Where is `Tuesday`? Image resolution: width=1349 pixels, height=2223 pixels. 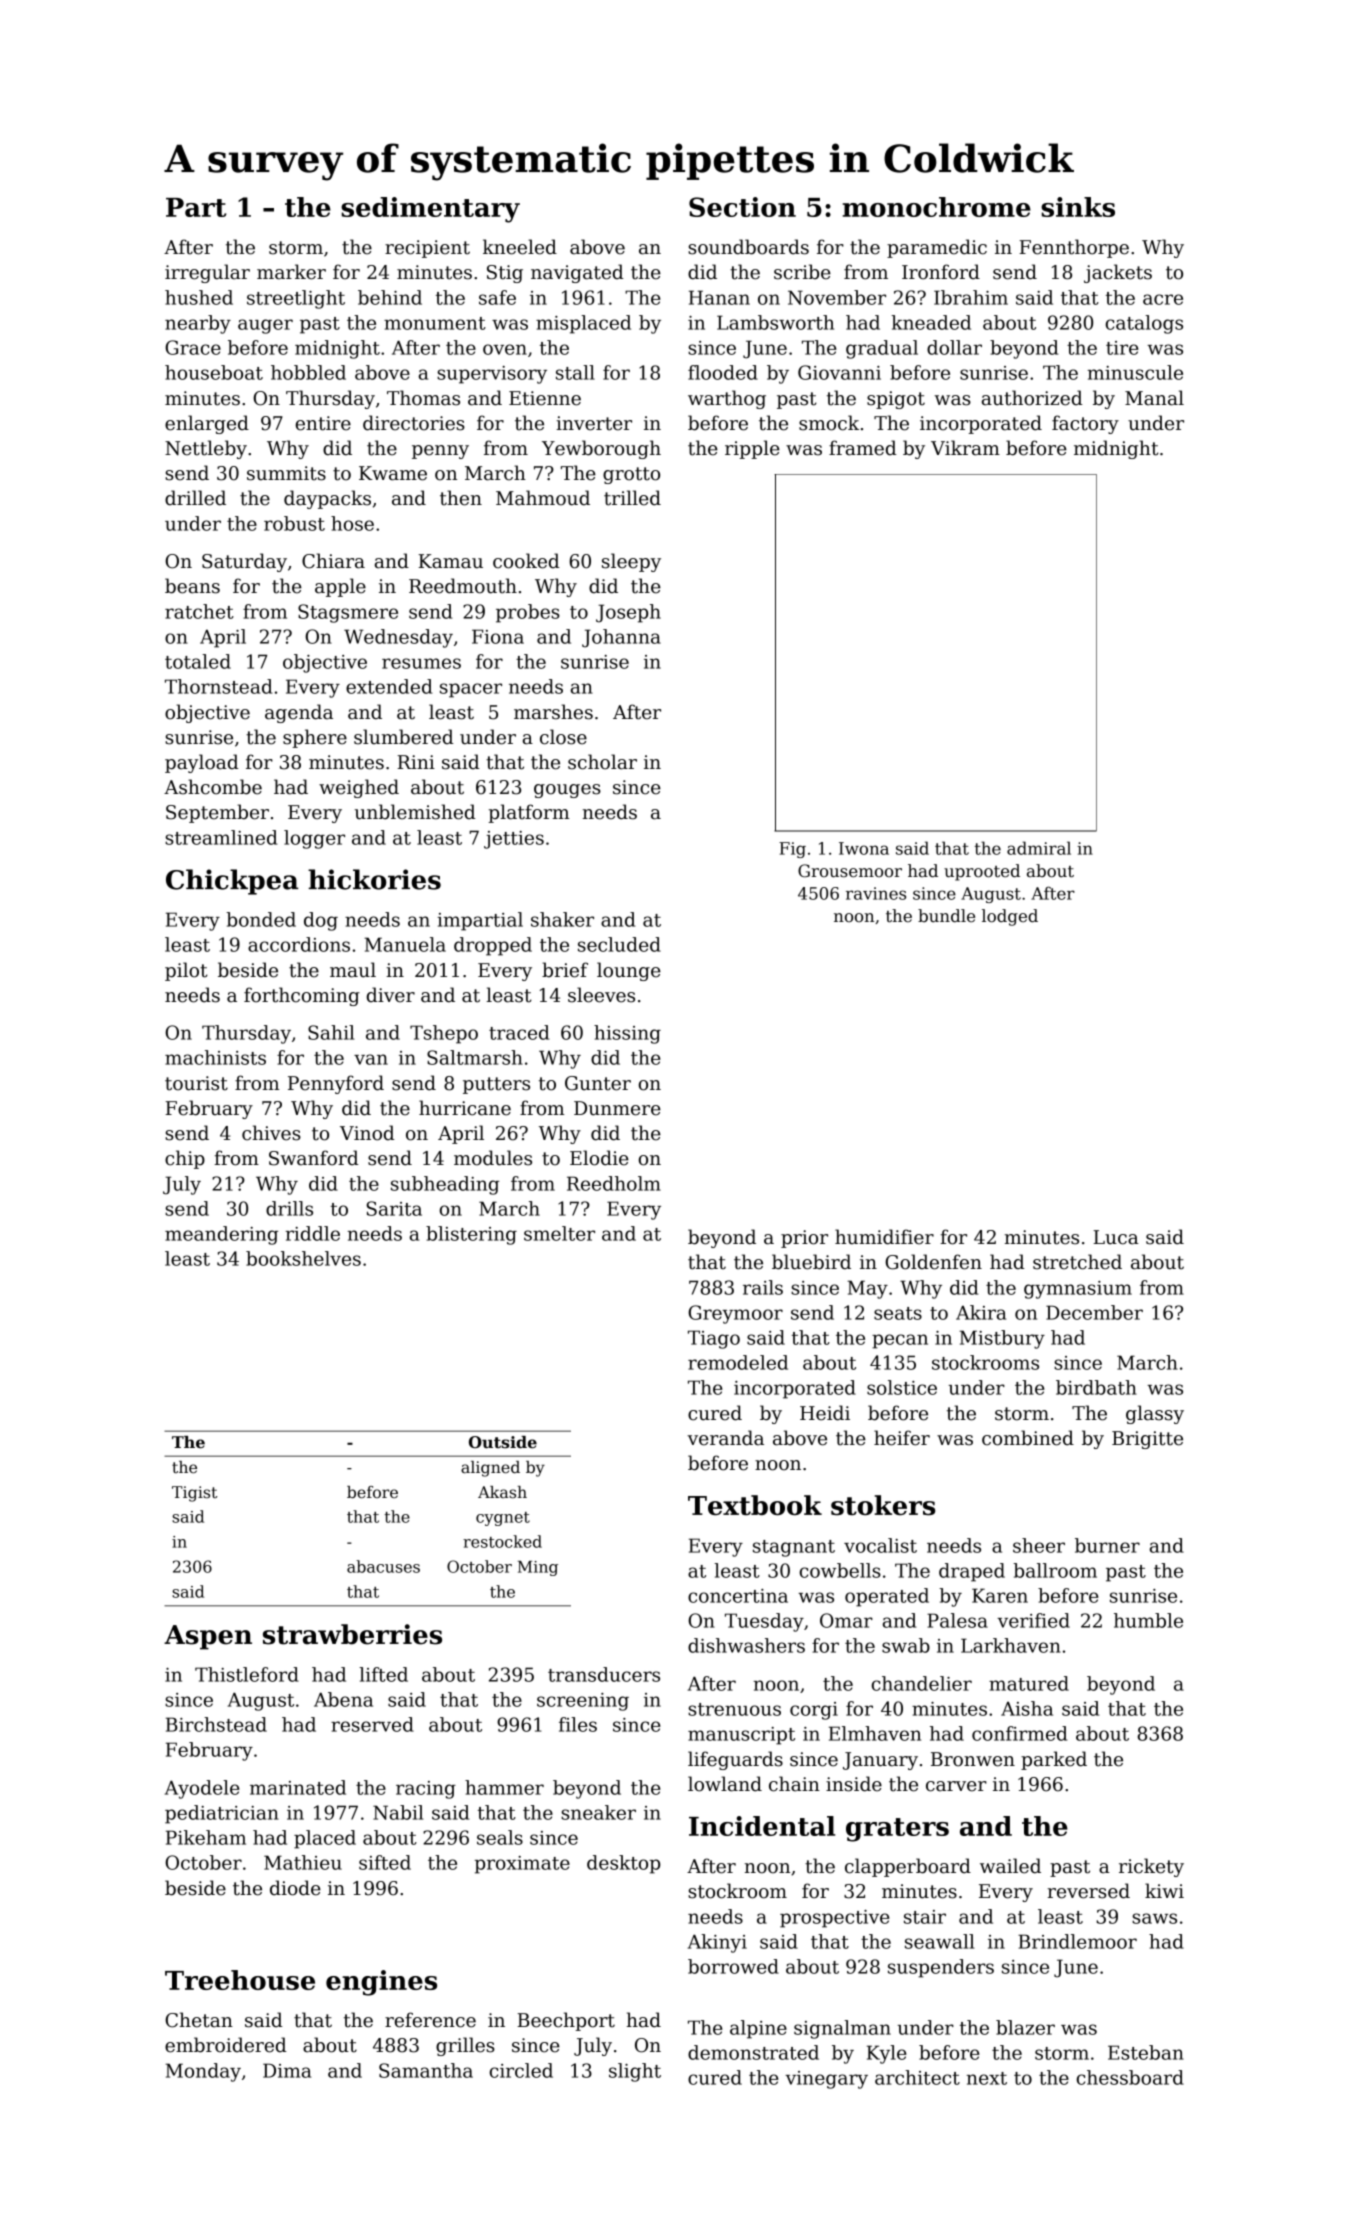 Tuesday is located at coordinates (764, 1622).
